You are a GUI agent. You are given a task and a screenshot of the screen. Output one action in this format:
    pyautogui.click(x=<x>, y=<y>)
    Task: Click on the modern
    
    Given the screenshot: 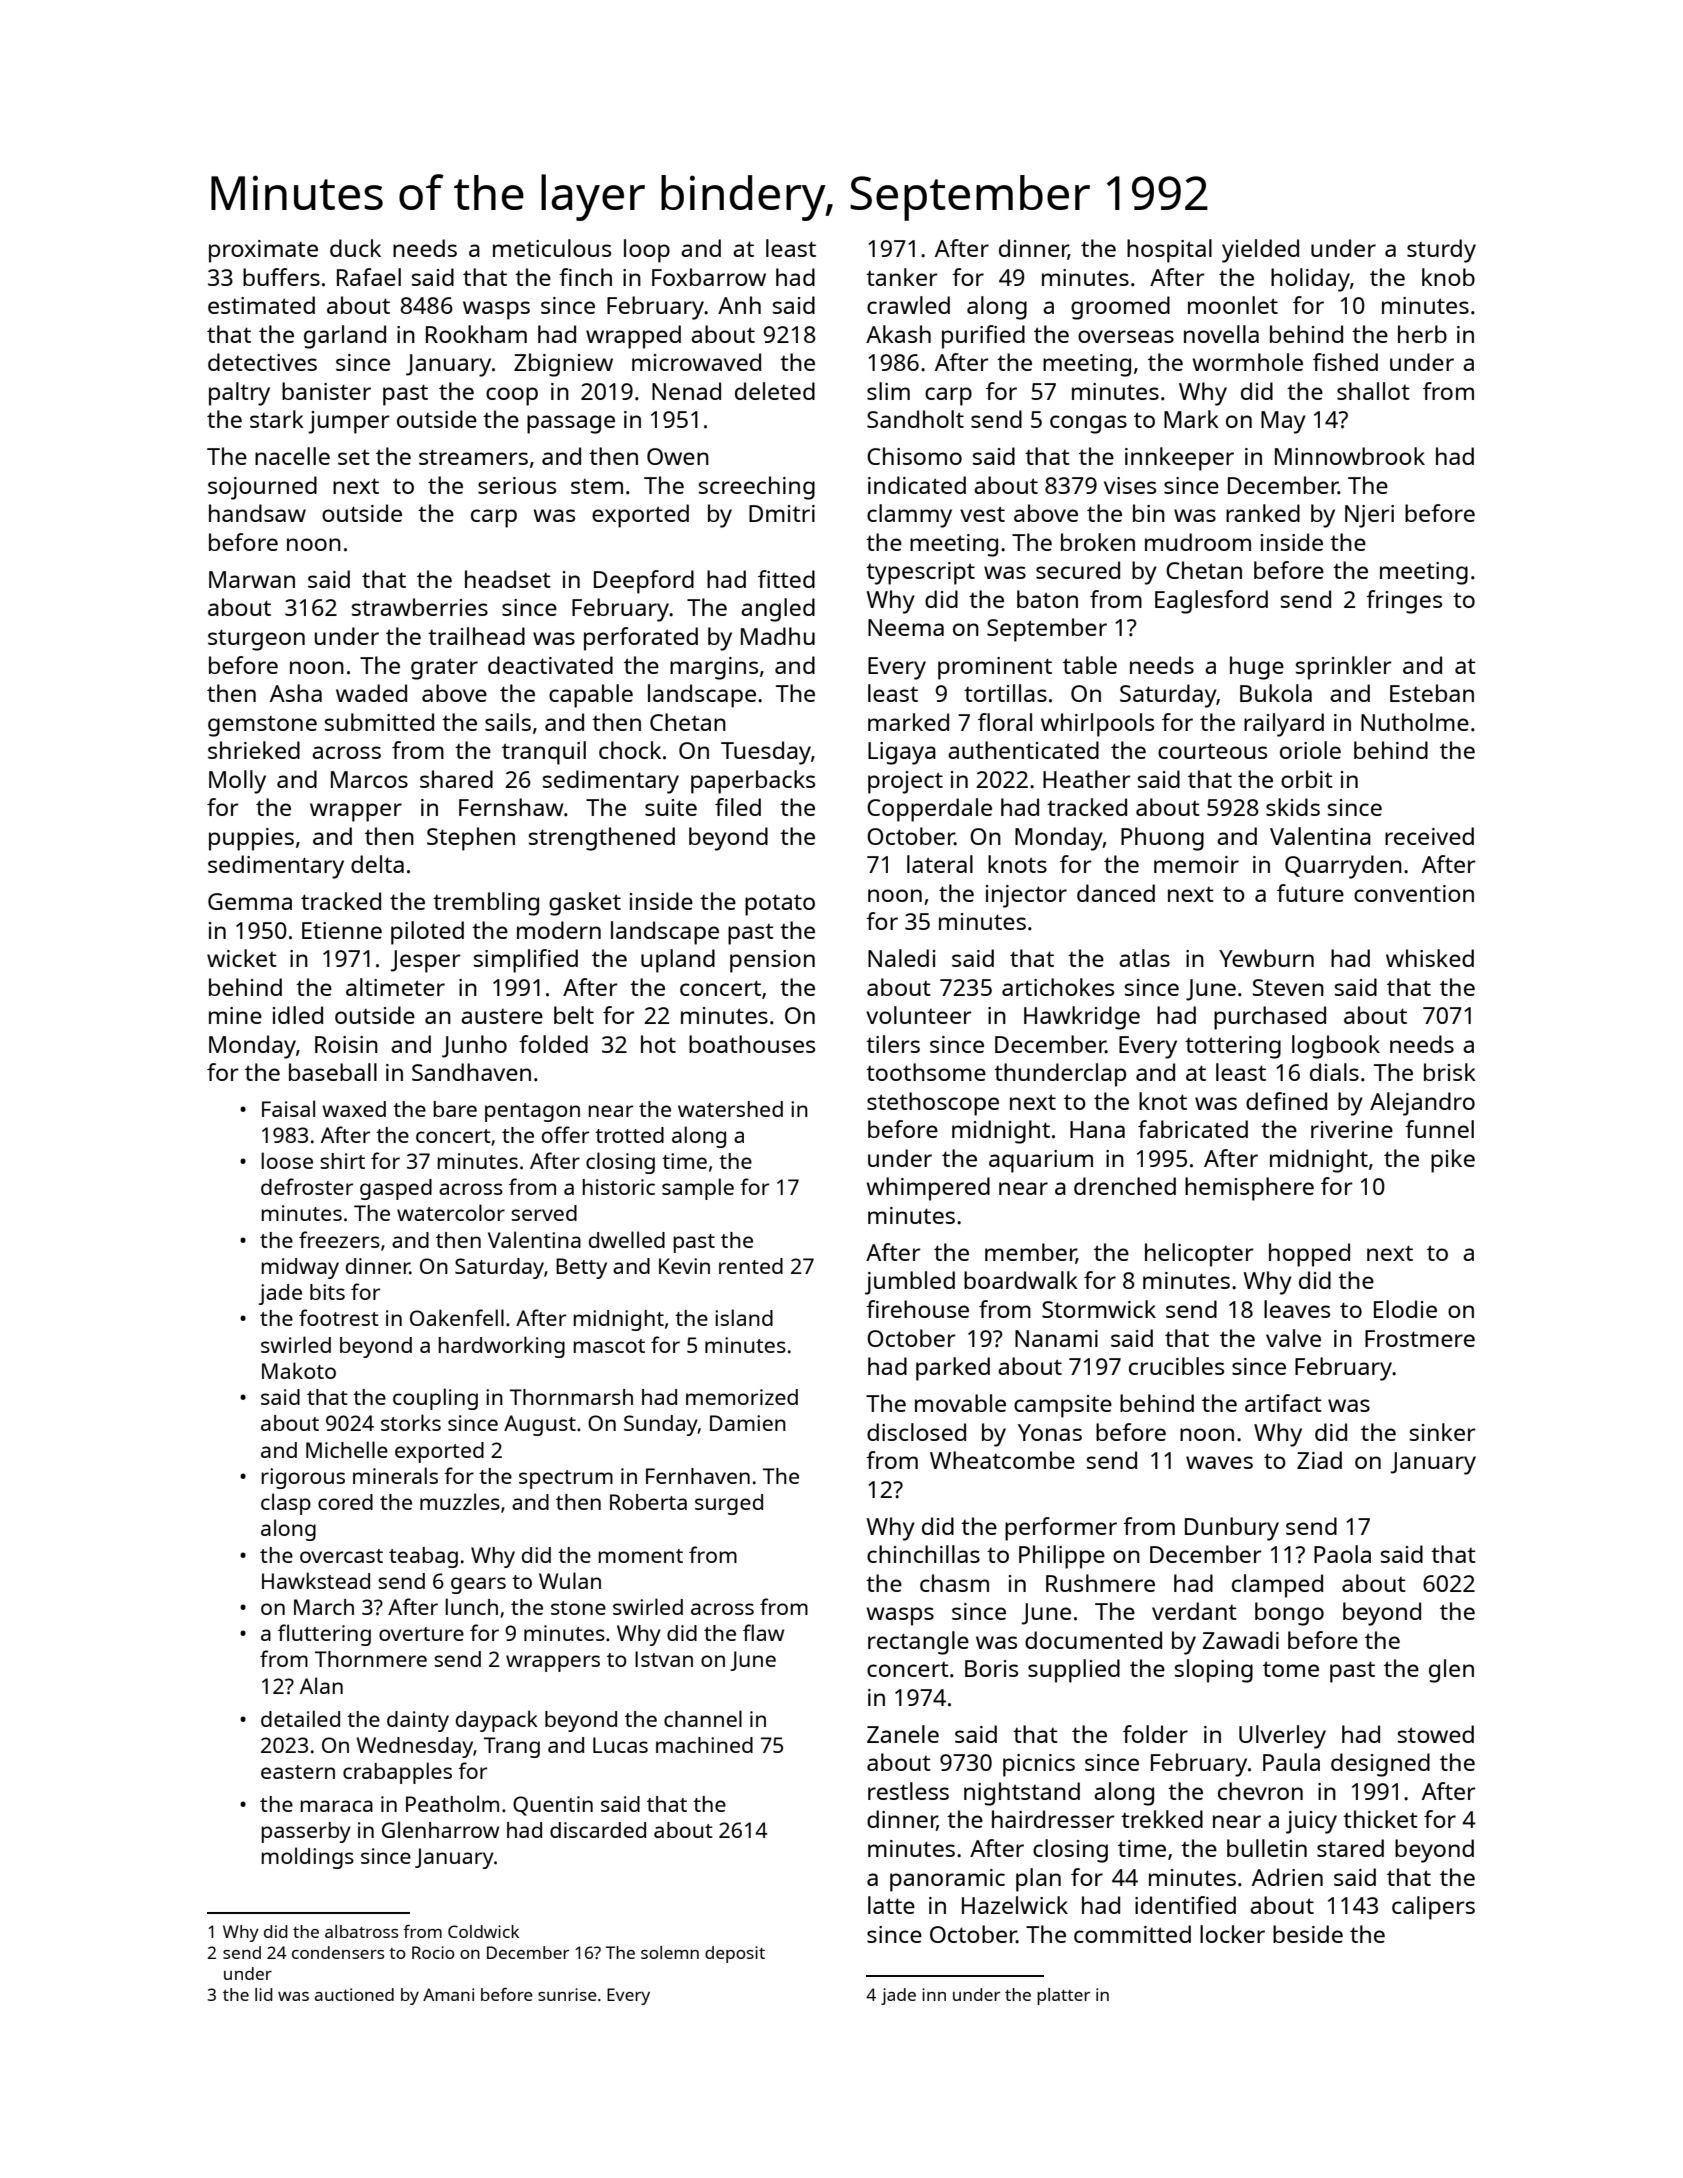 What is the action you would take?
    pyautogui.click(x=559, y=930)
